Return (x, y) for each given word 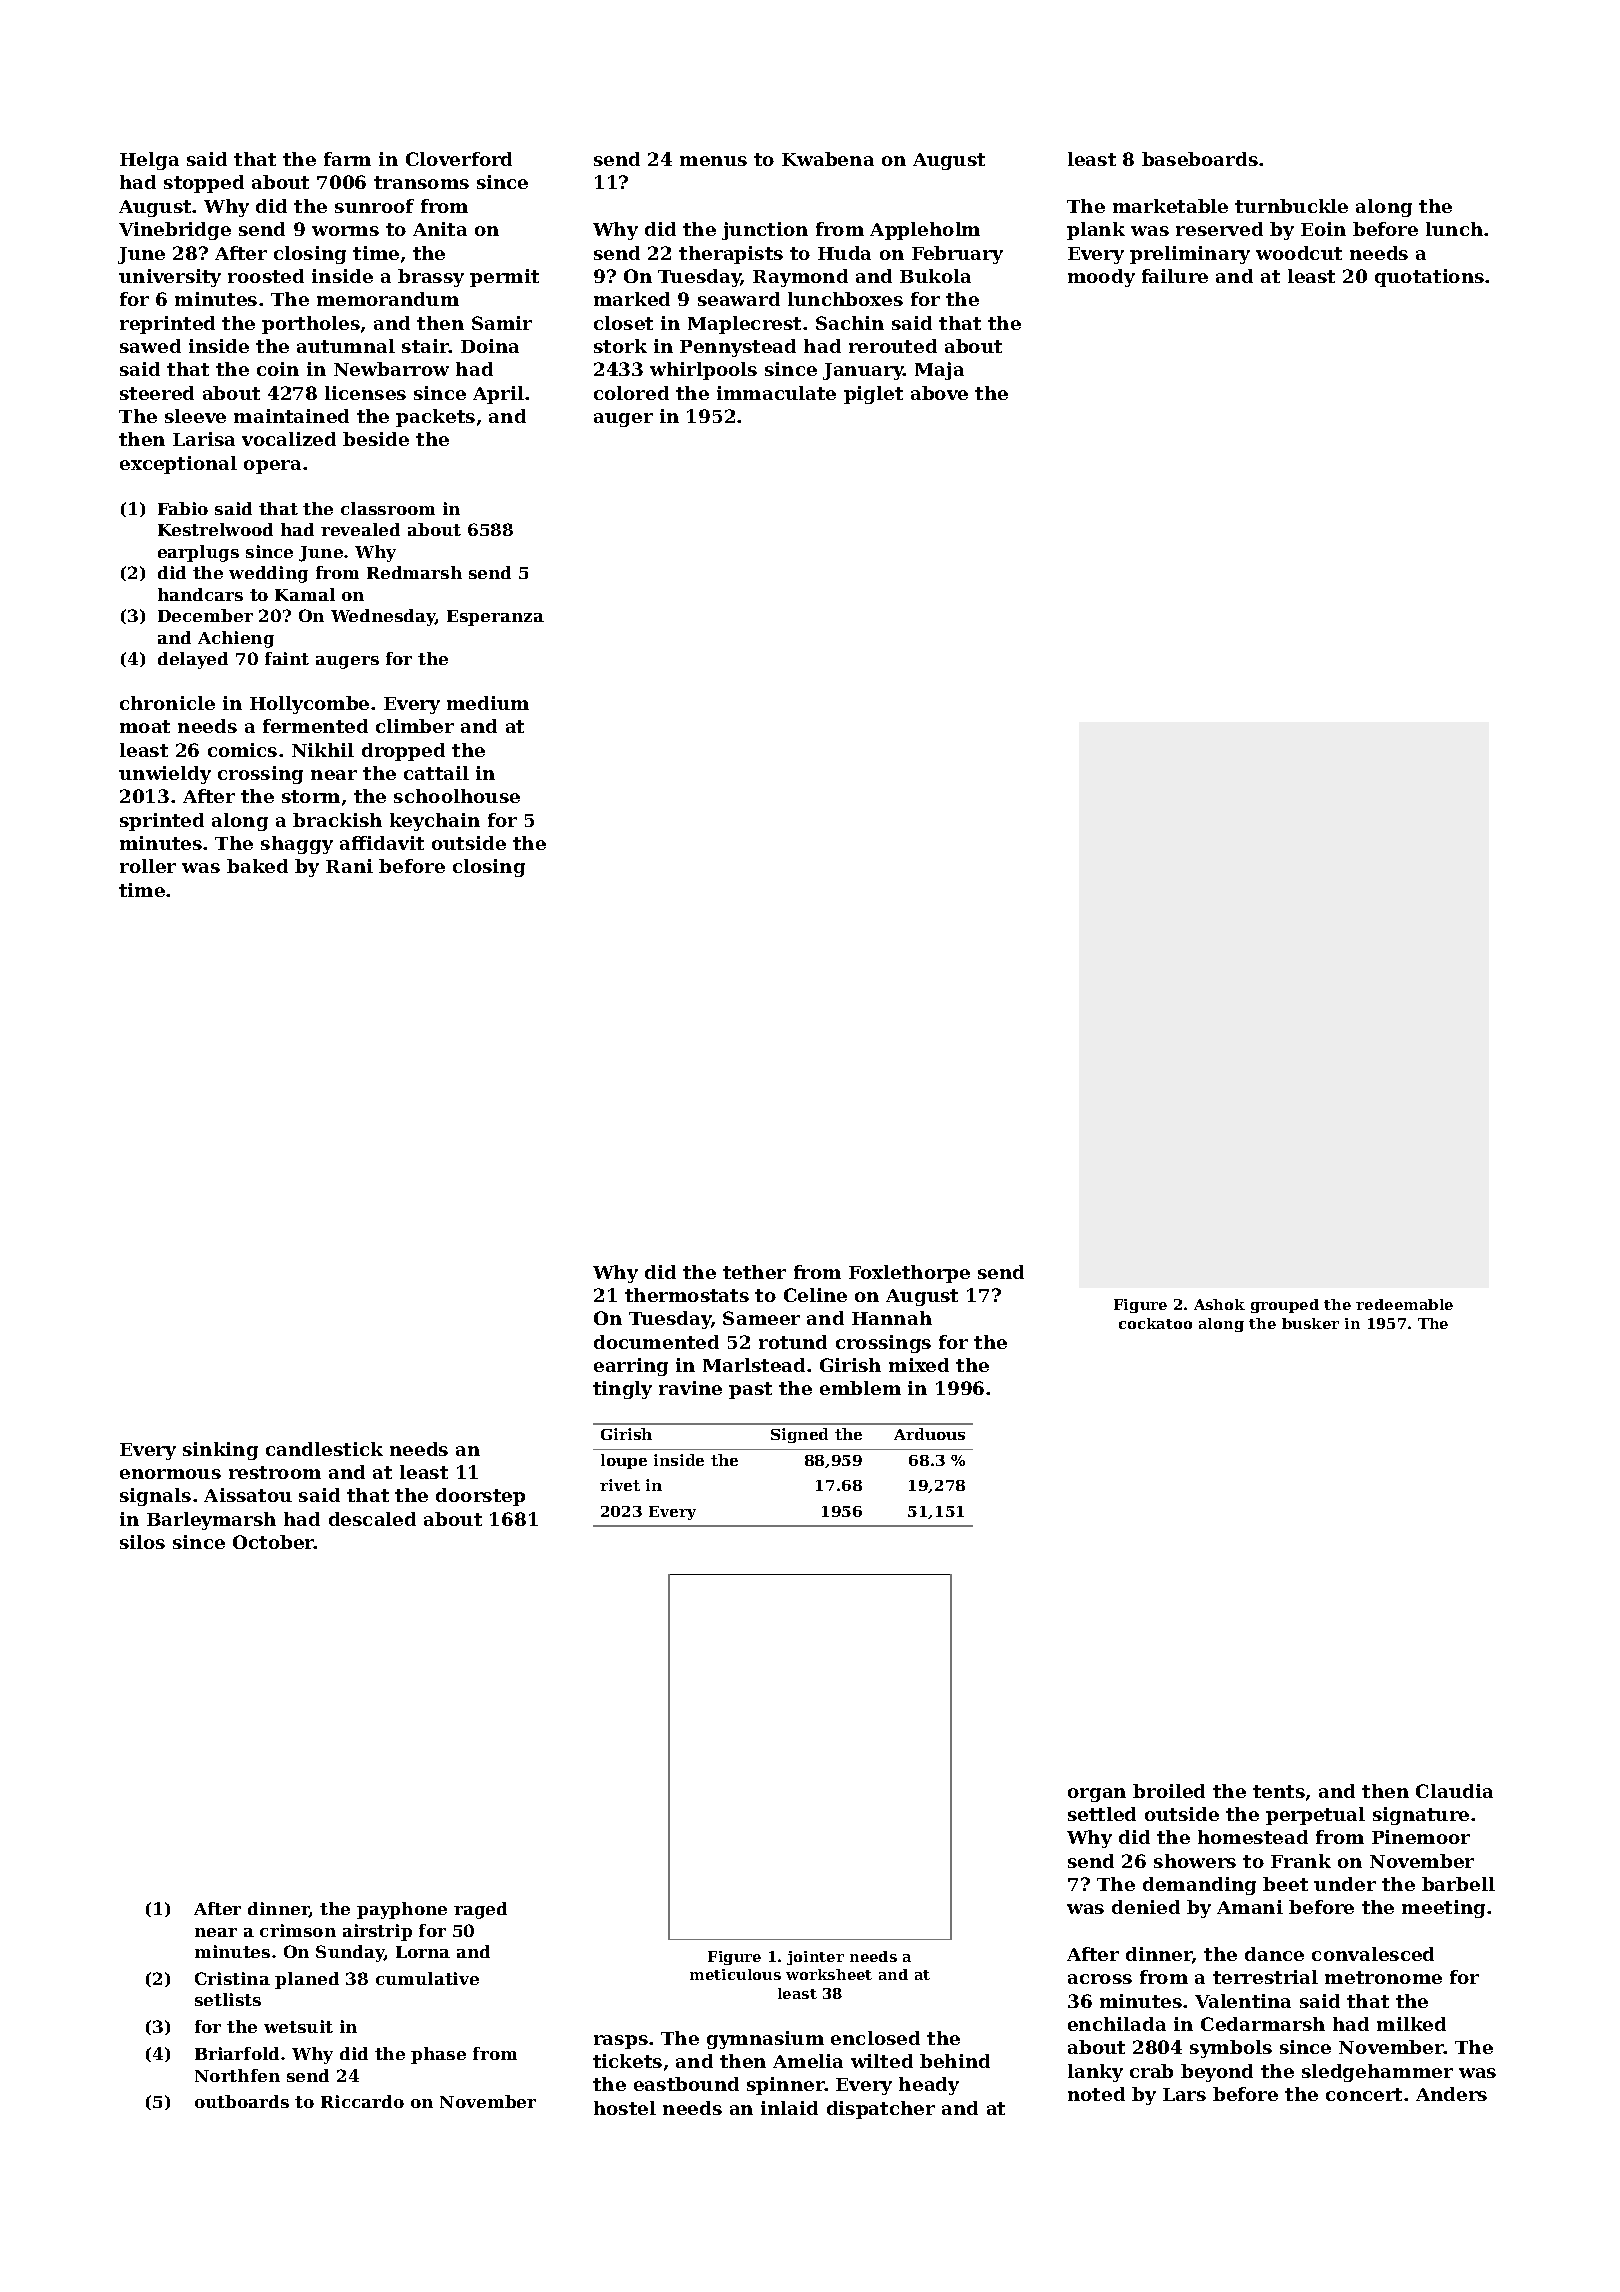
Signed (799, 1435)
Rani (349, 866)
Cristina (232, 1978)
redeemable (1404, 1304)
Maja (939, 371)
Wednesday (383, 617)
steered (157, 393)
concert (1364, 2094)
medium (488, 703)
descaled (372, 1519)
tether (754, 1272)
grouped (1285, 1306)
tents (1279, 1791)
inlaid (789, 2108)
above (939, 393)
